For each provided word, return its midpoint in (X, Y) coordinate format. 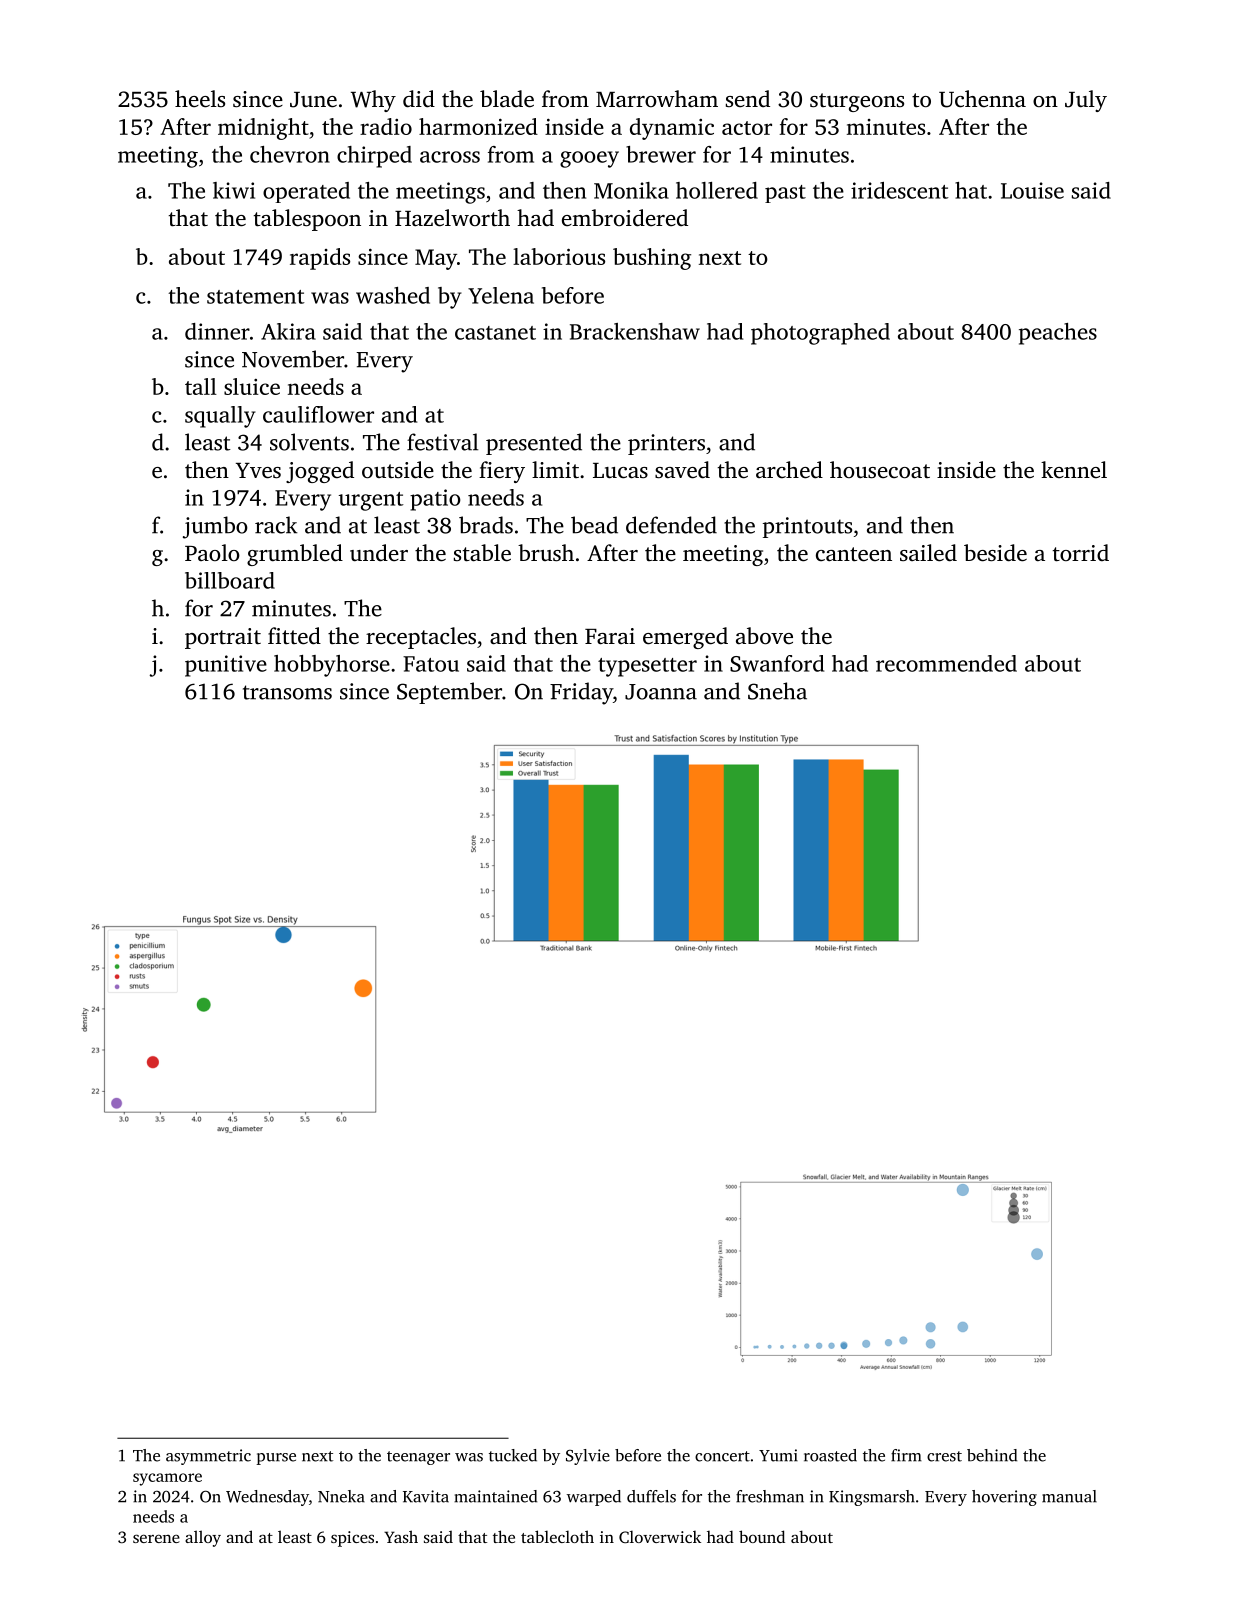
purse (276, 1459)
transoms (287, 692)
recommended (946, 663)
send (748, 98)
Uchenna (982, 99)
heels (200, 99)
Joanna (661, 692)
